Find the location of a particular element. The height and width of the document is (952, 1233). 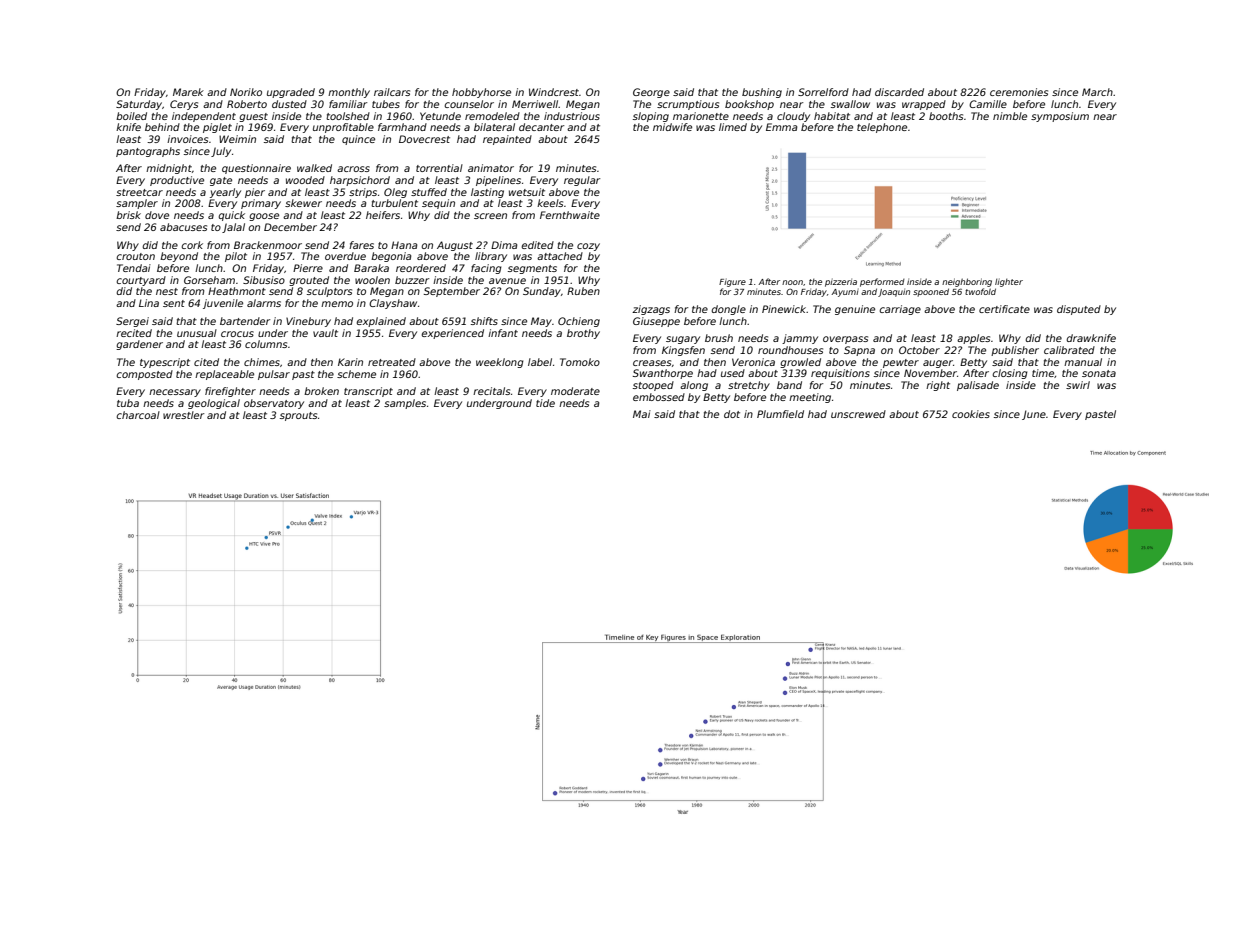

Windcrest is located at coordinates (554, 92).
